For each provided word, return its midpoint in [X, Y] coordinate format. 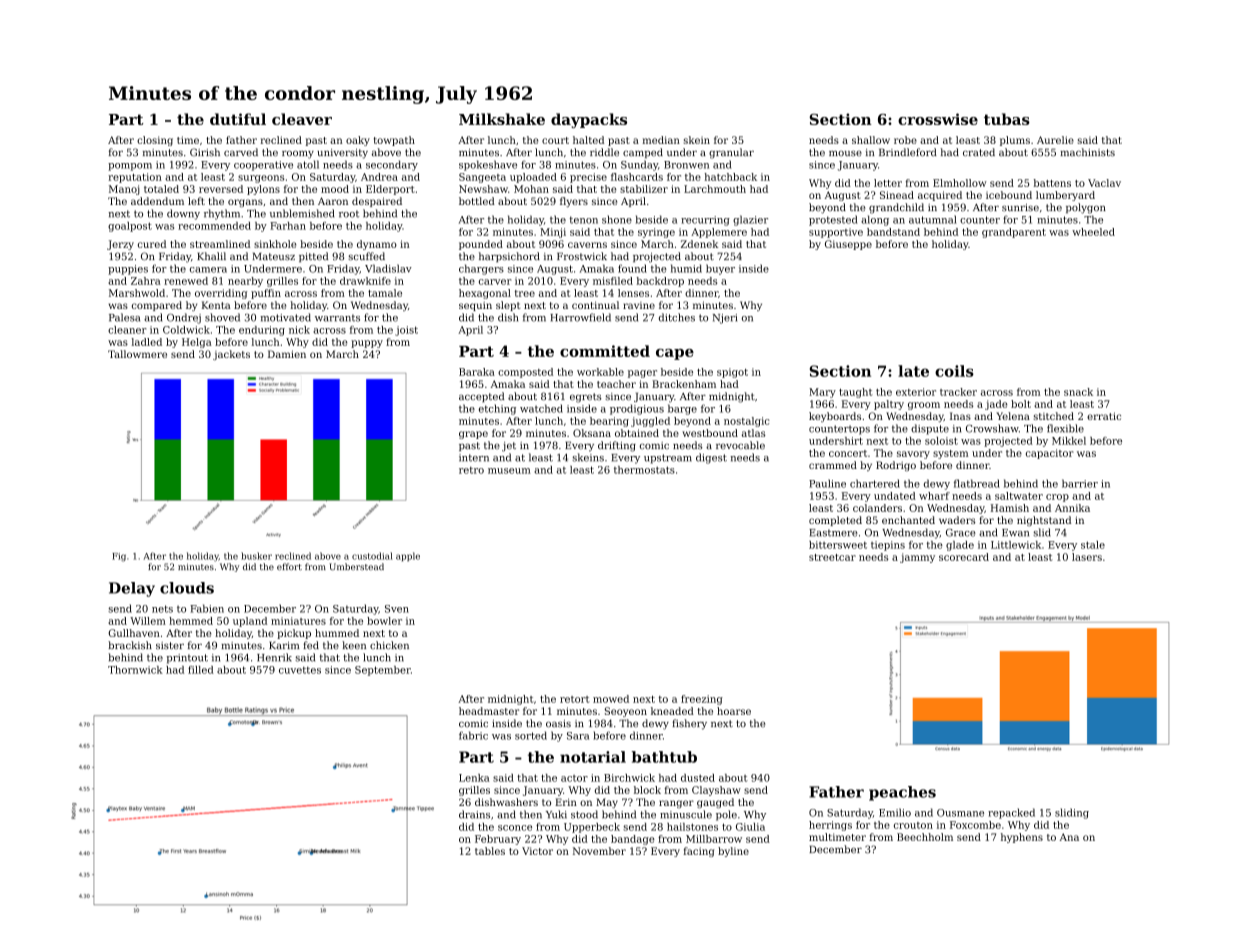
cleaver [302, 119]
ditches [677, 317]
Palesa [124, 317]
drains [474, 814]
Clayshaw [716, 791]
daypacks [589, 120]
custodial [372, 556]
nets [162, 609]
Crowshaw [992, 428]
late [913, 371]
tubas [1007, 119]
